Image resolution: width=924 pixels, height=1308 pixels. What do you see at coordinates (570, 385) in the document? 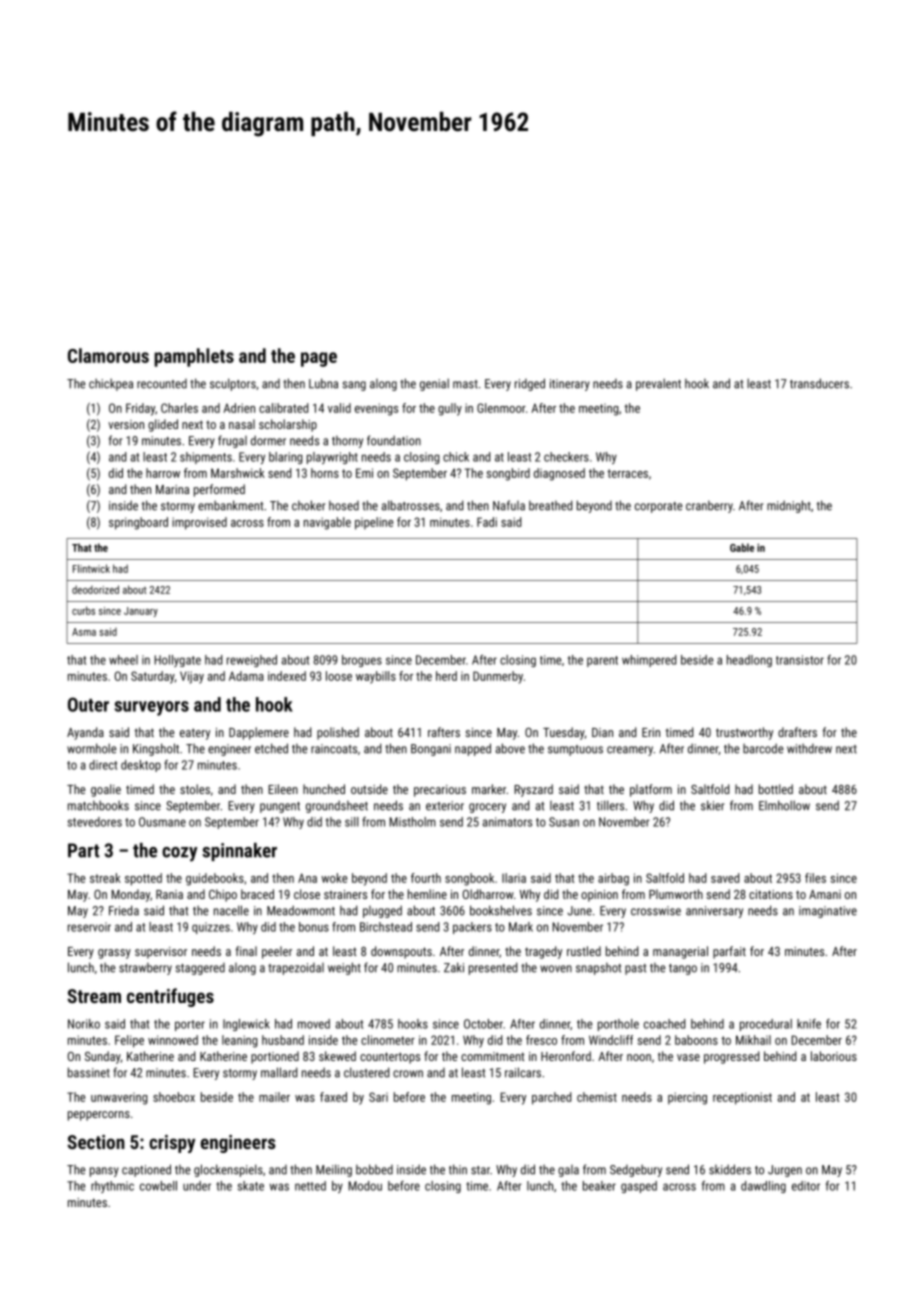
I see `itinerary` at bounding box center [570, 385].
